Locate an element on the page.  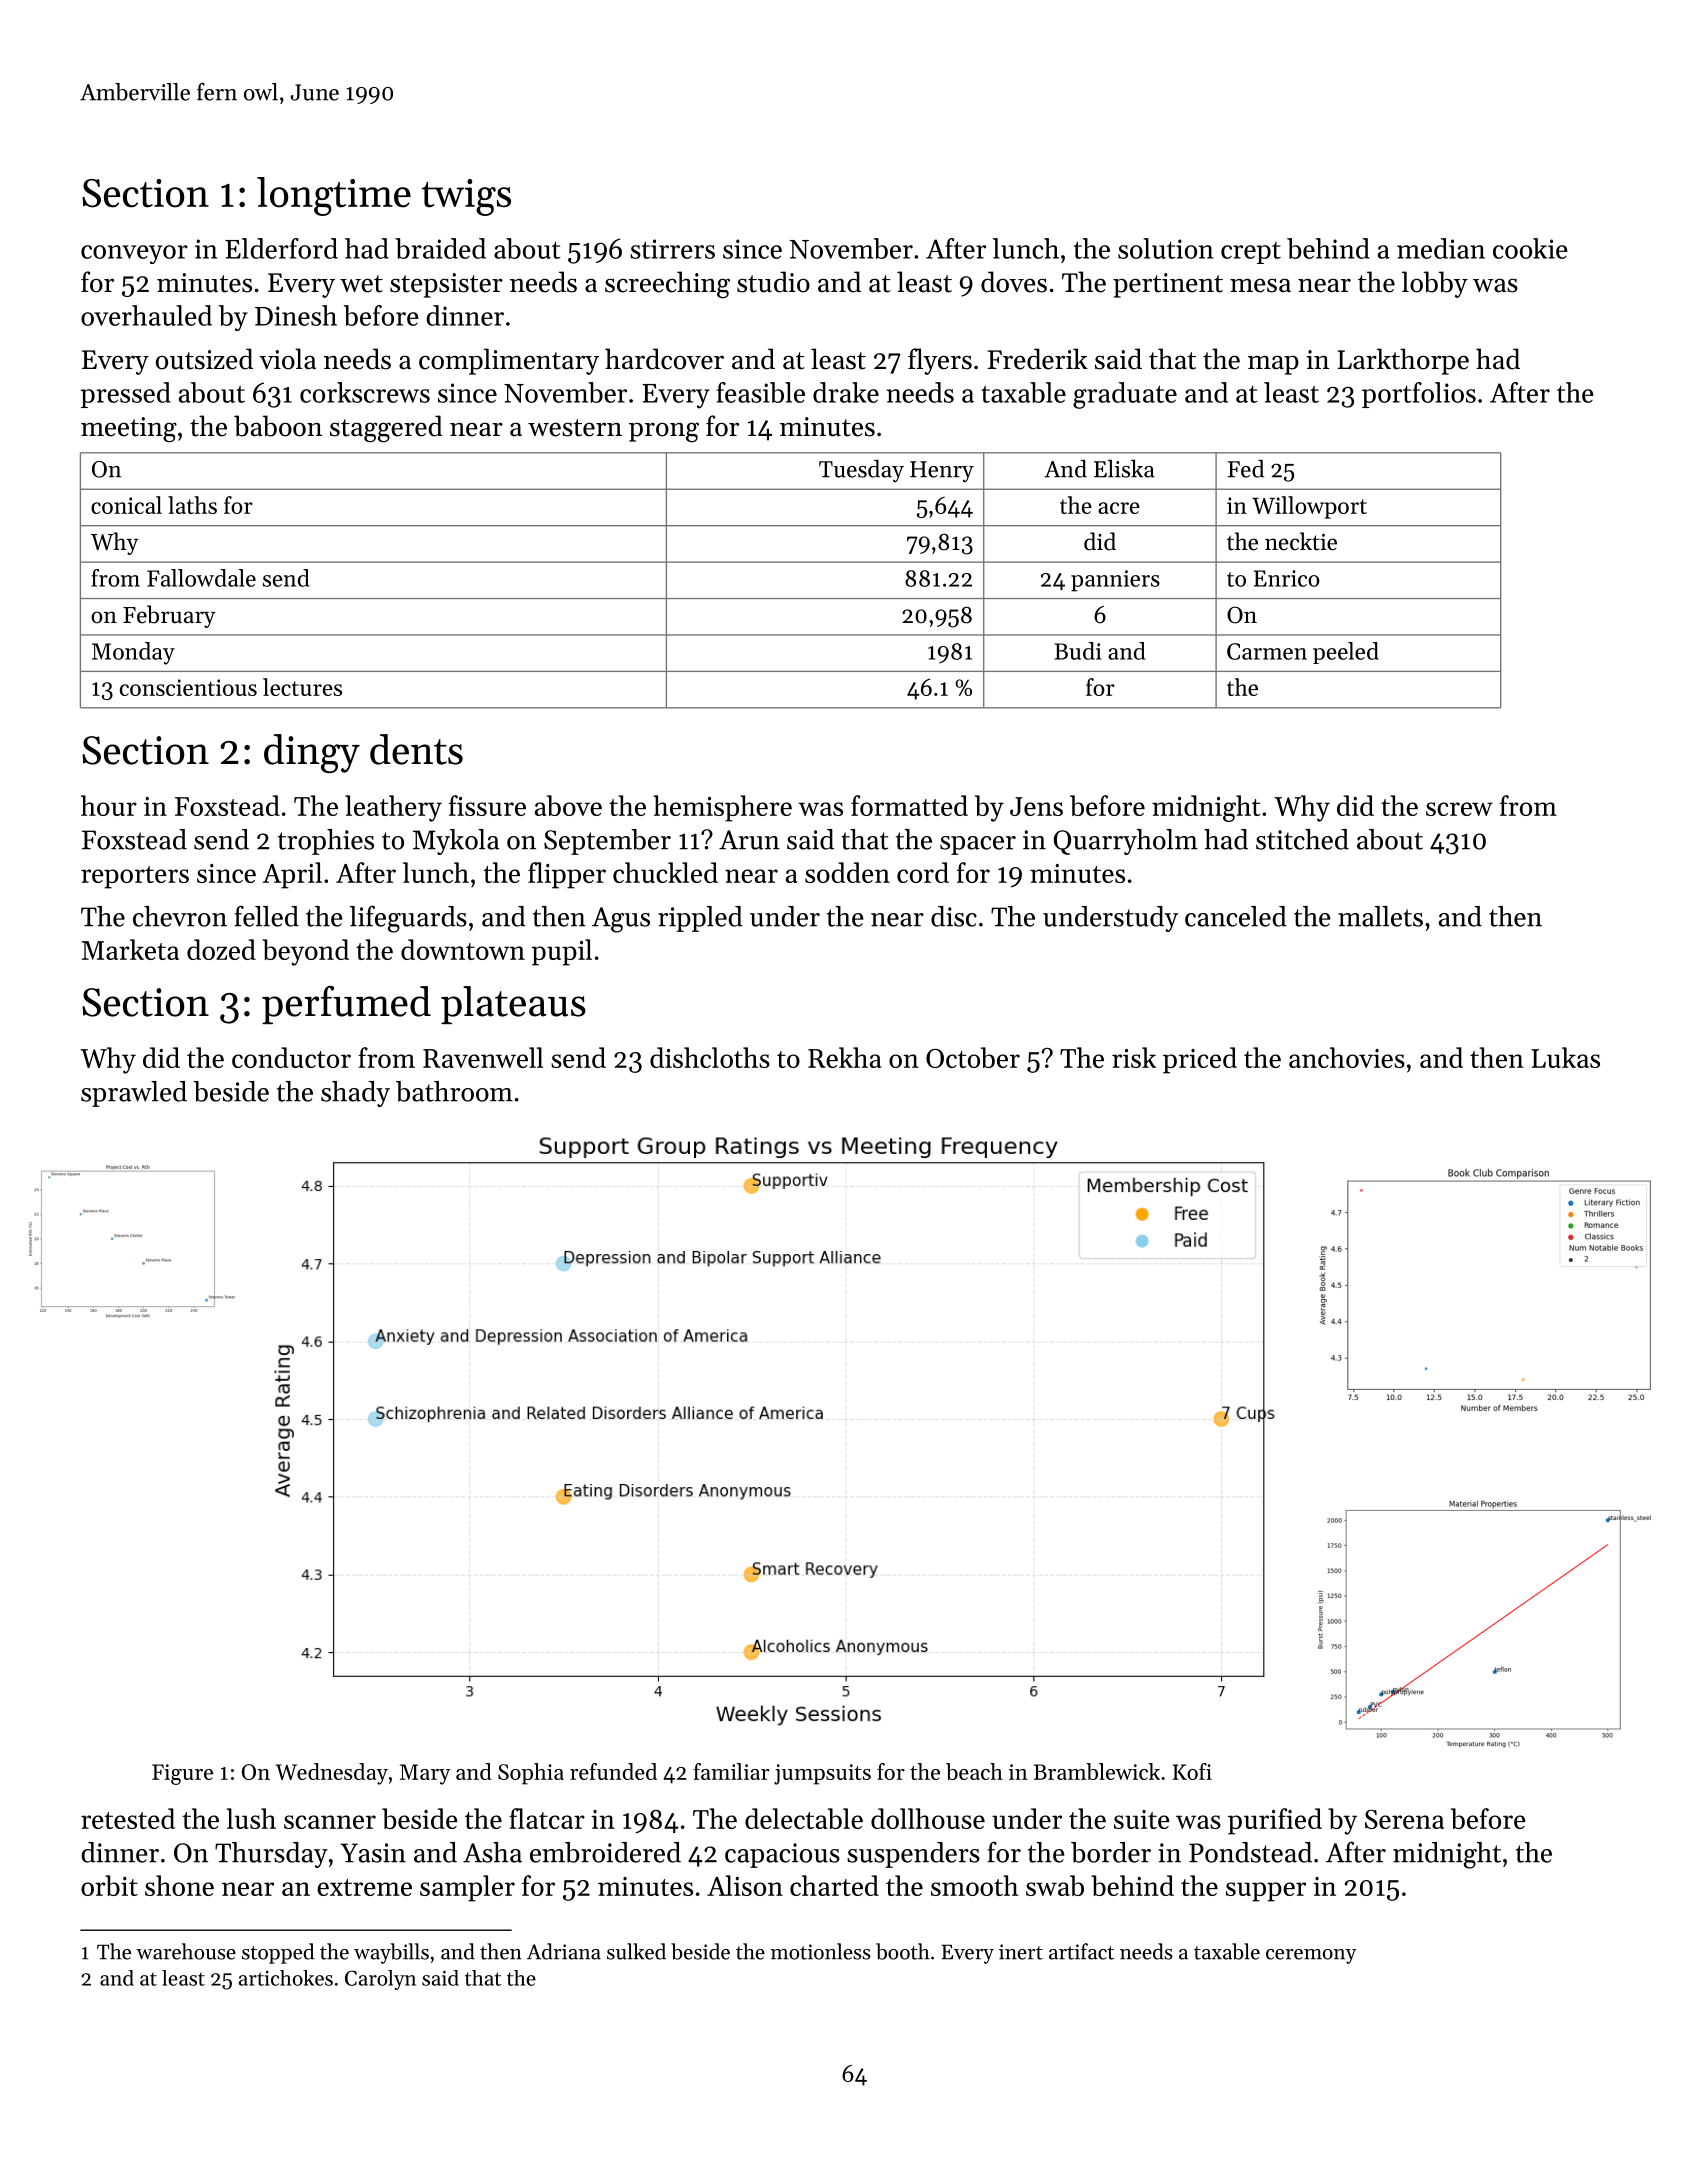
Frederik is located at coordinates (1037, 359).
